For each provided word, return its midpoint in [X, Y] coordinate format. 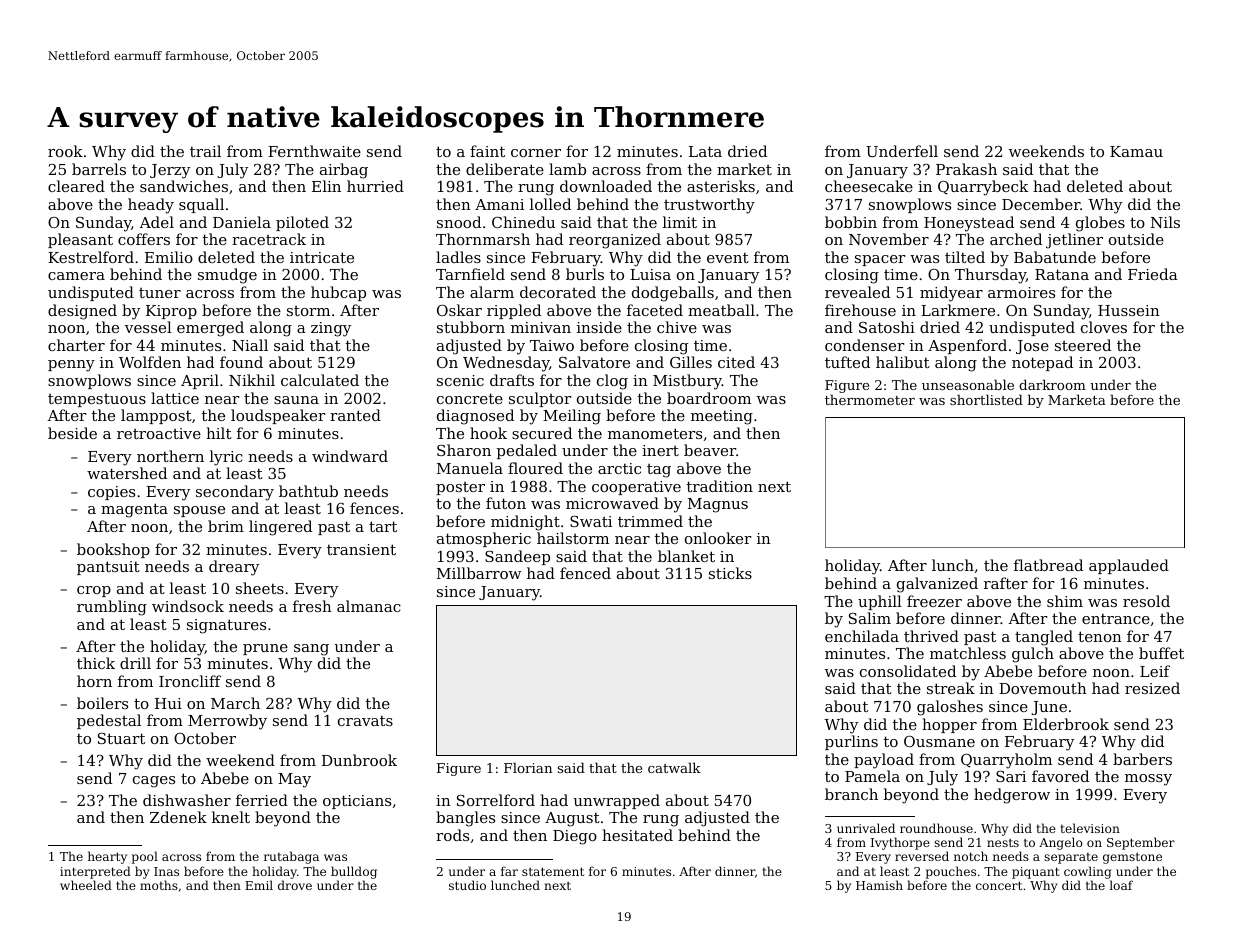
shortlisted [986, 399]
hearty [107, 857]
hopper [949, 725]
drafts [512, 380]
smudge [227, 276]
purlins [851, 742]
